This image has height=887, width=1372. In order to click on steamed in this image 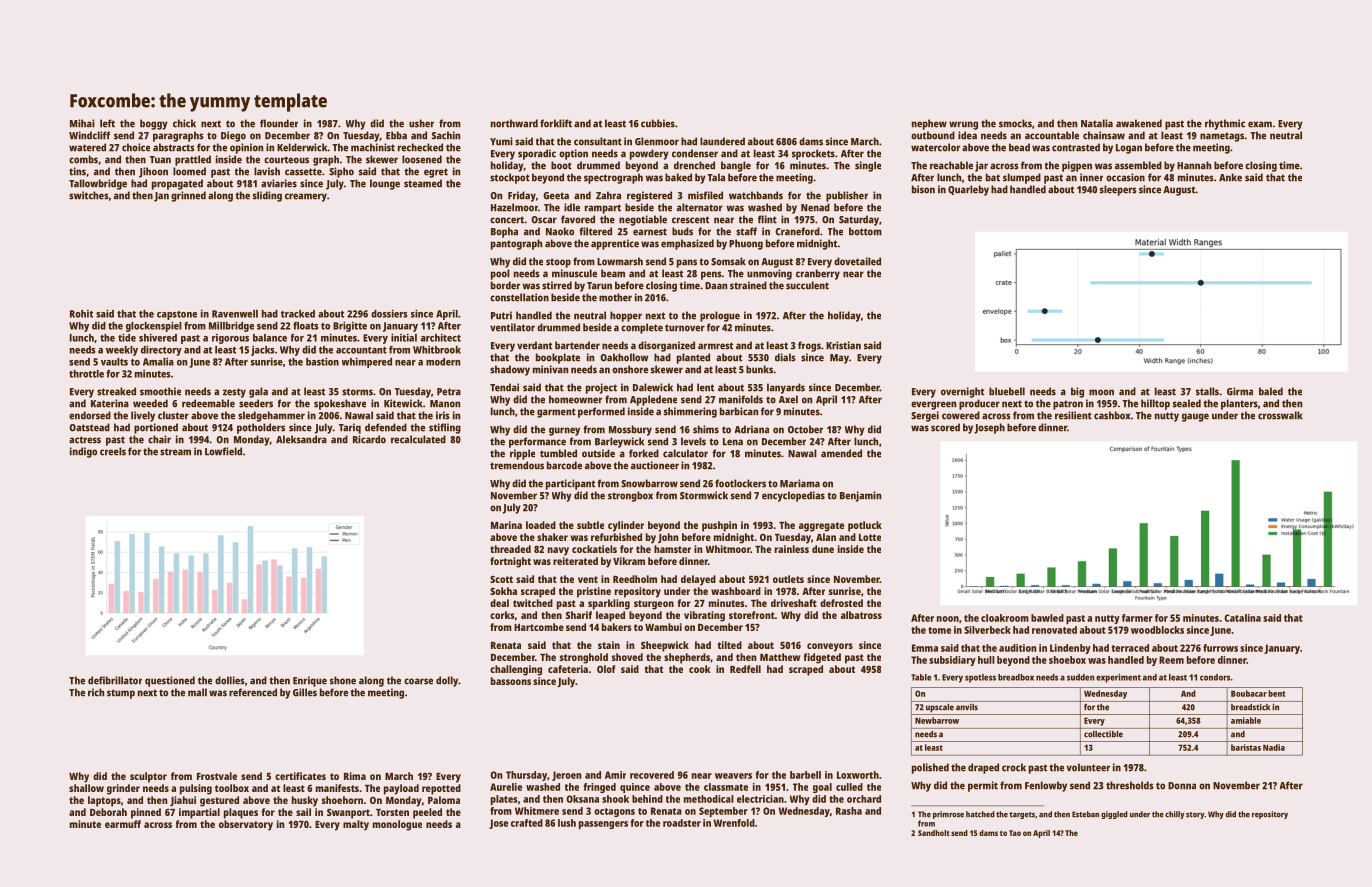, I will do `click(423, 183)`.
